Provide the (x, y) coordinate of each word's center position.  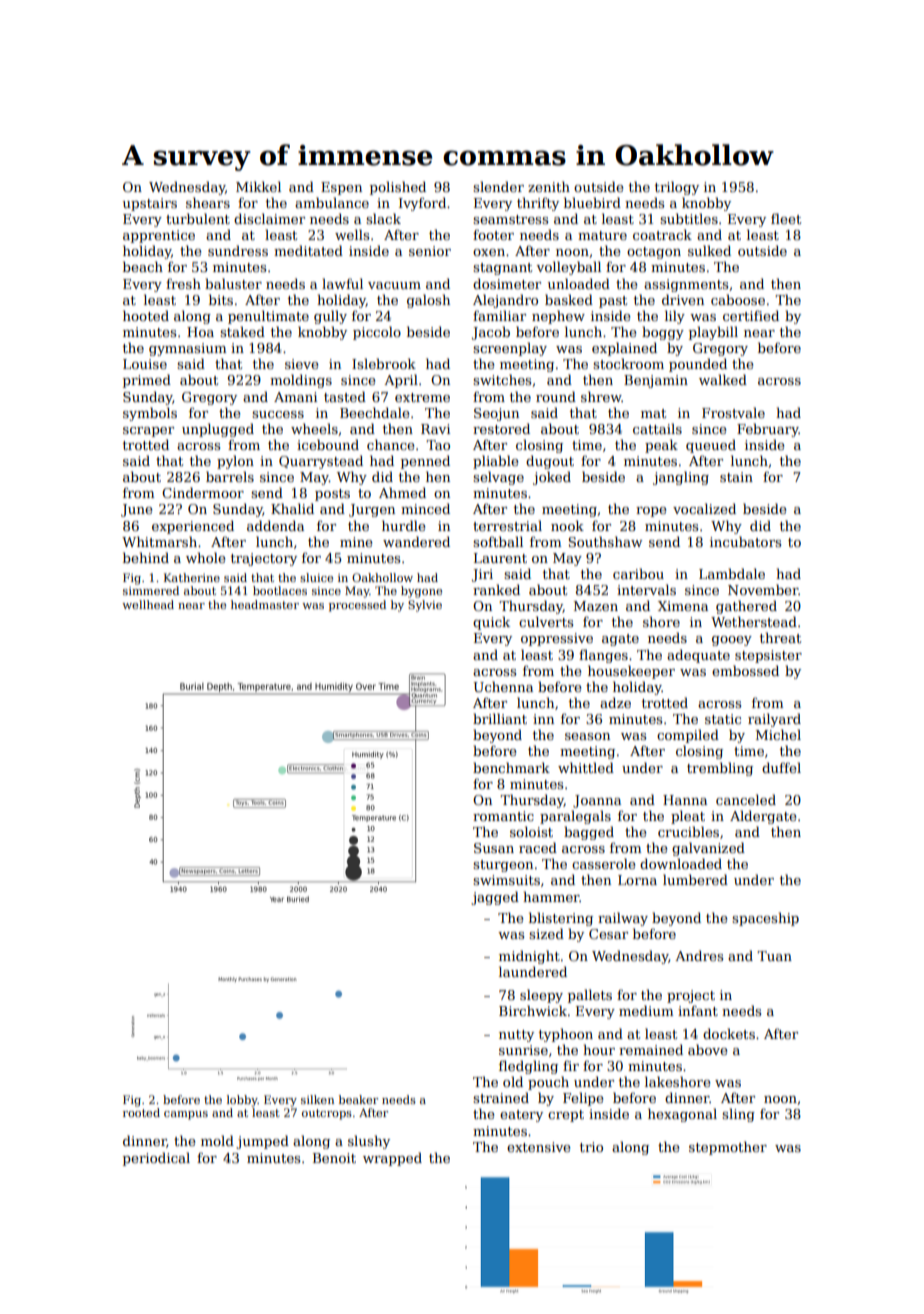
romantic (503, 816)
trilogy (677, 188)
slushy (369, 1142)
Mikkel (258, 186)
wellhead (148, 604)
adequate (698, 656)
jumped (262, 1142)
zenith (549, 186)
